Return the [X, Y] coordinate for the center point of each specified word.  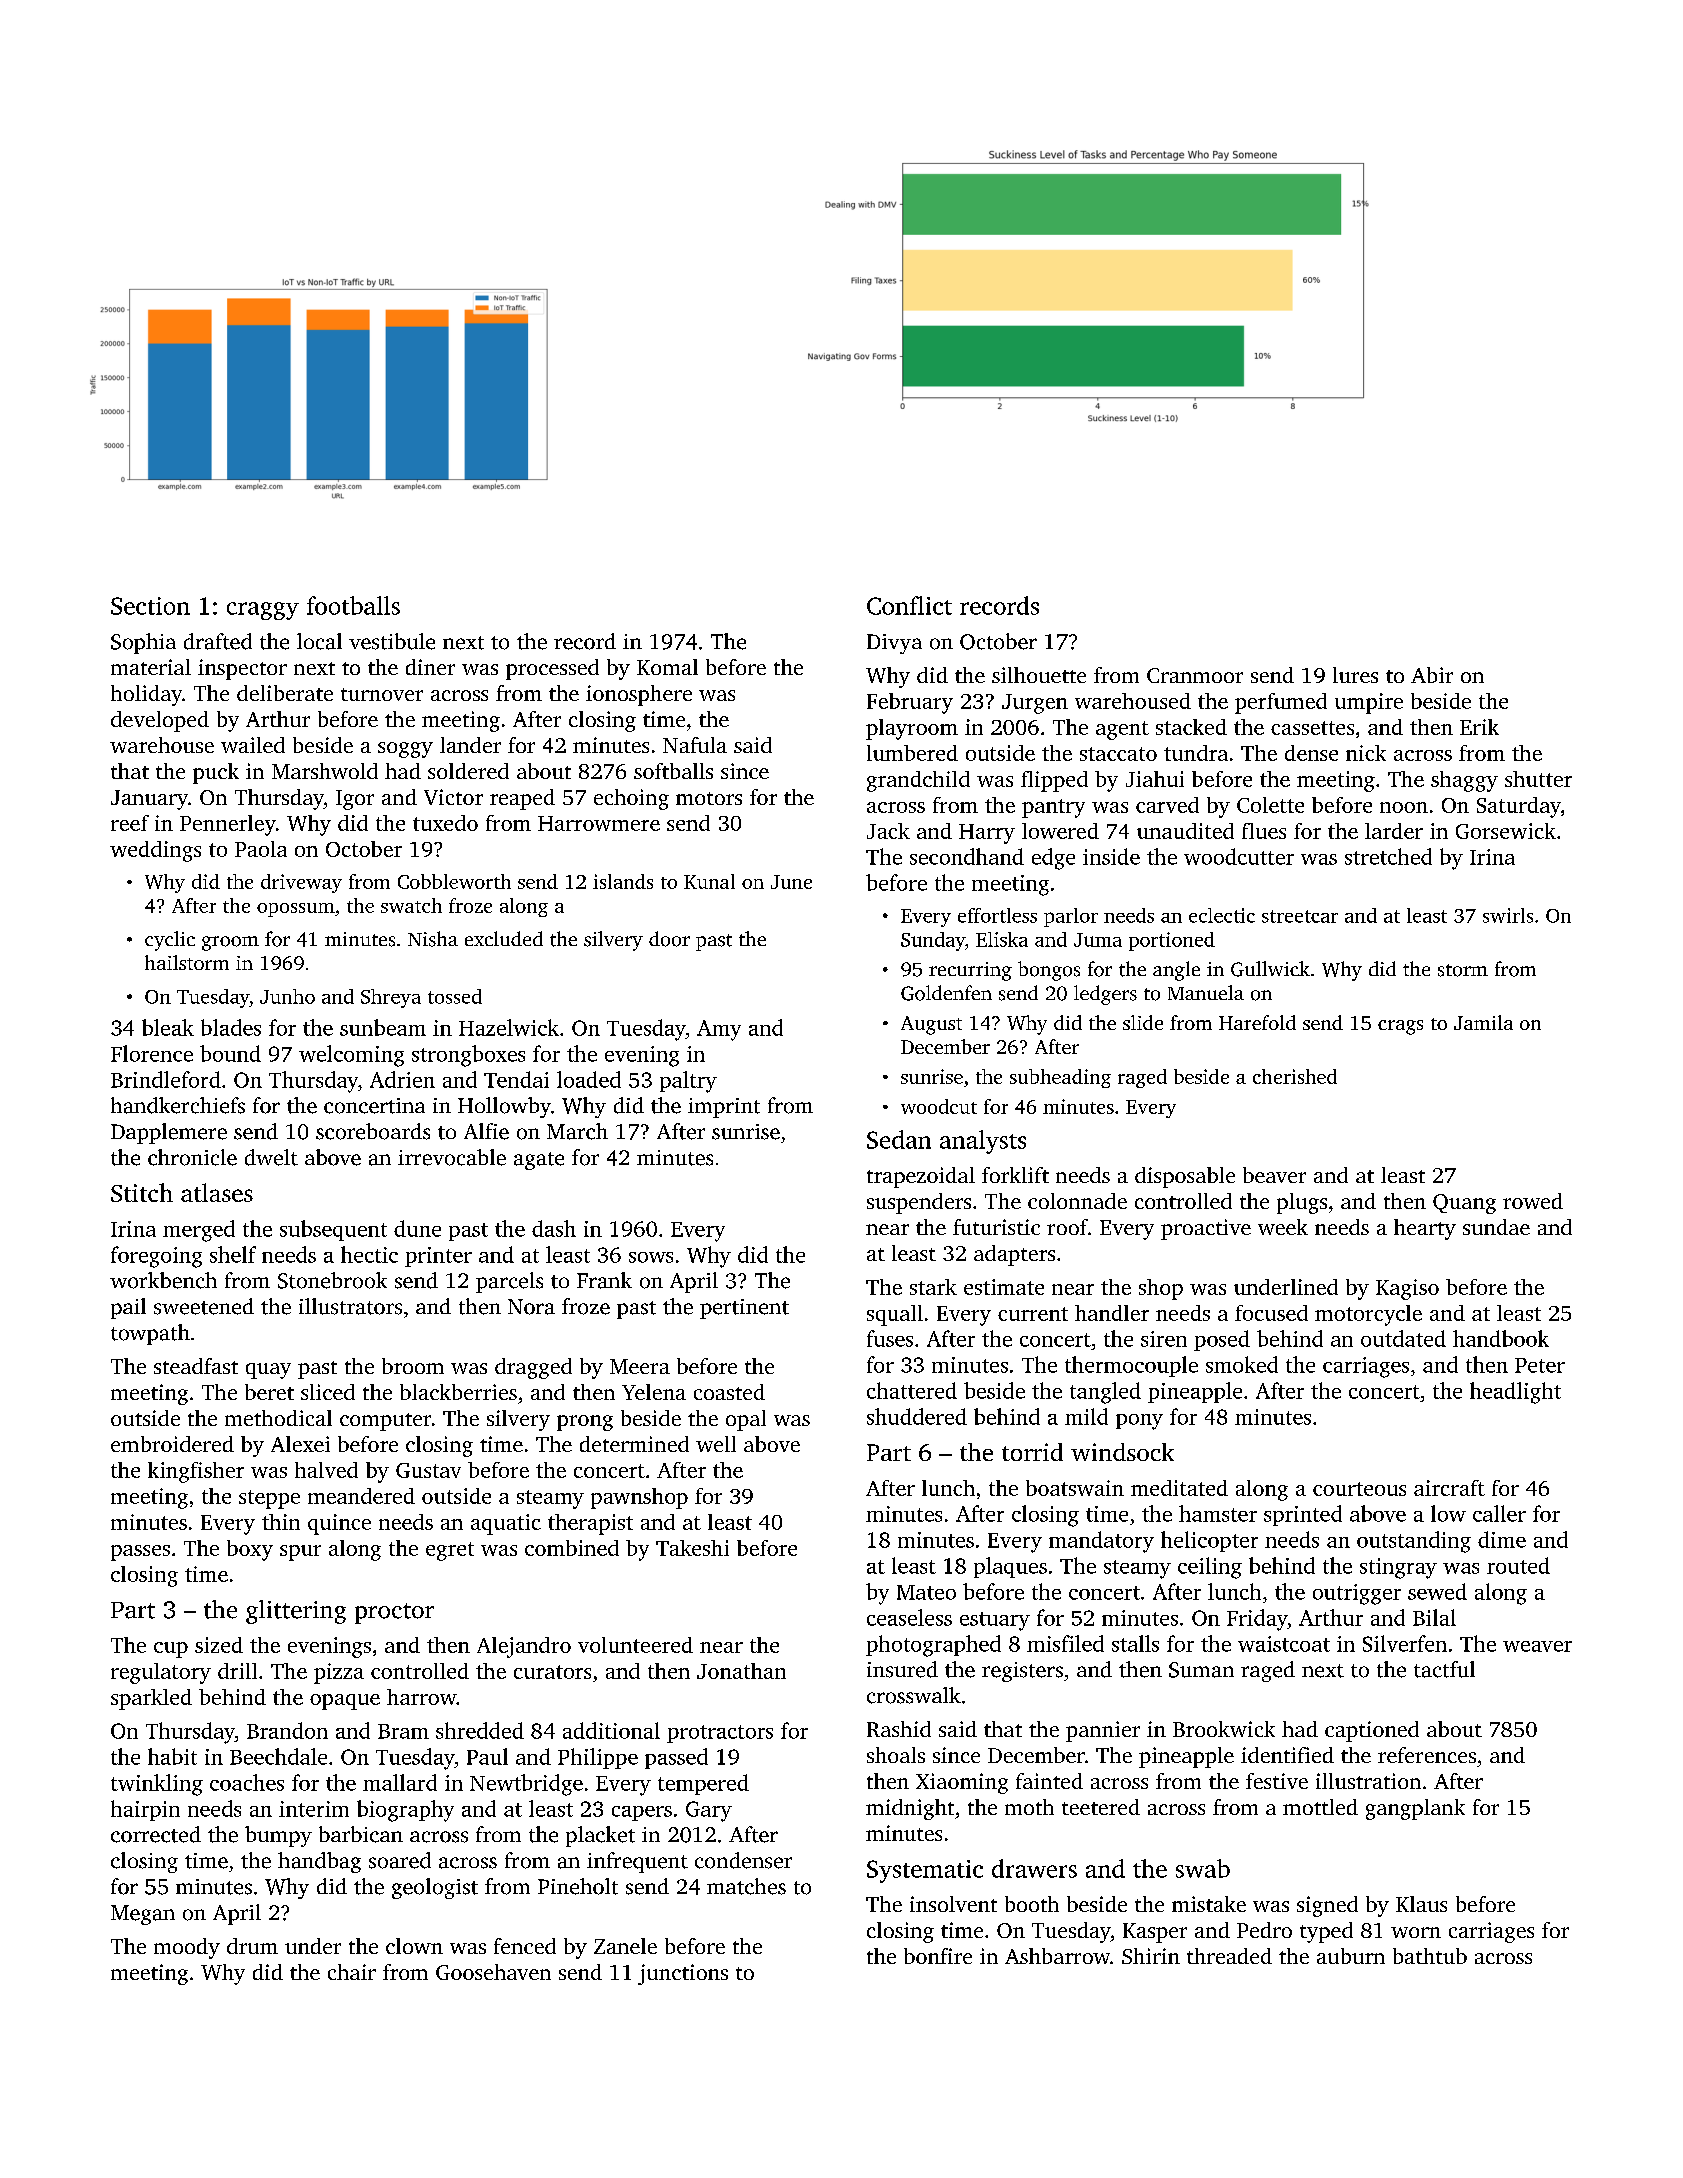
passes [140, 1553]
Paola [261, 849]
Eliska [1002, 939]
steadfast [196, 1366]
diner [430, 667]
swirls [1508, 915]
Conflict [909, 605]
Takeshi [692, 1548]
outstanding [1414, 1542]
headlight [1515, 1393]
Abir [1432, 675]
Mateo [926, 1592]
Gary [709, 1811]
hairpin [145, 1810]
